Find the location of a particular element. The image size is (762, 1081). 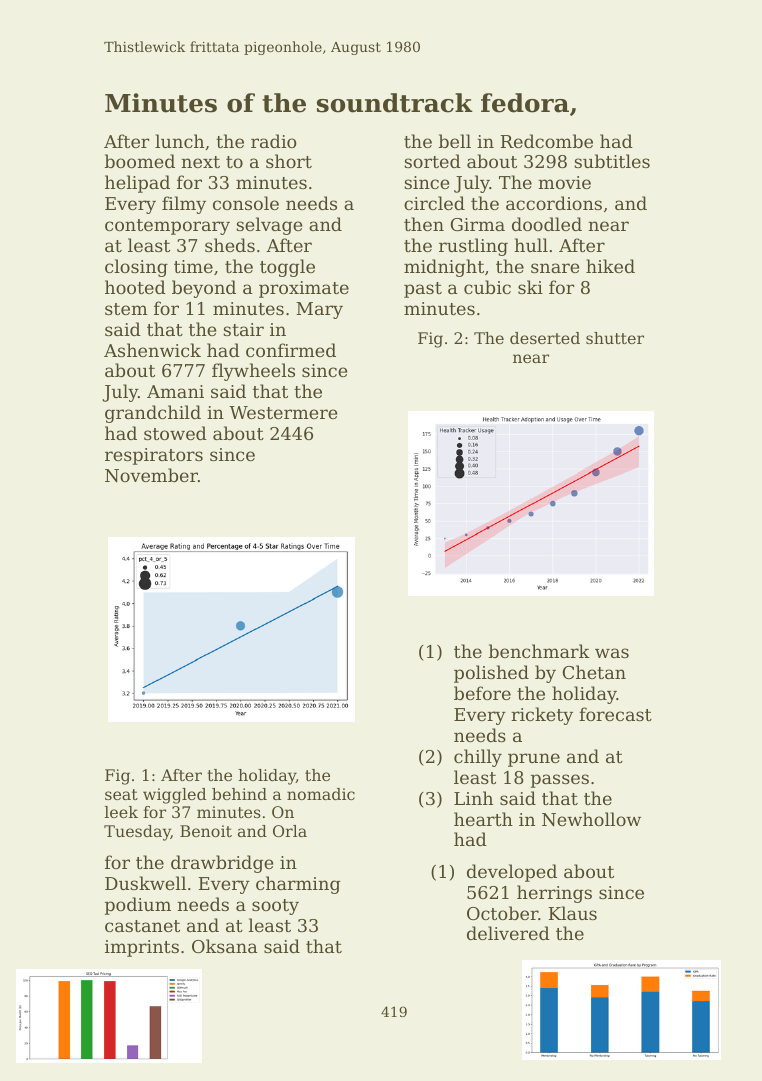

proximate is located at coordinates (304, 289).
